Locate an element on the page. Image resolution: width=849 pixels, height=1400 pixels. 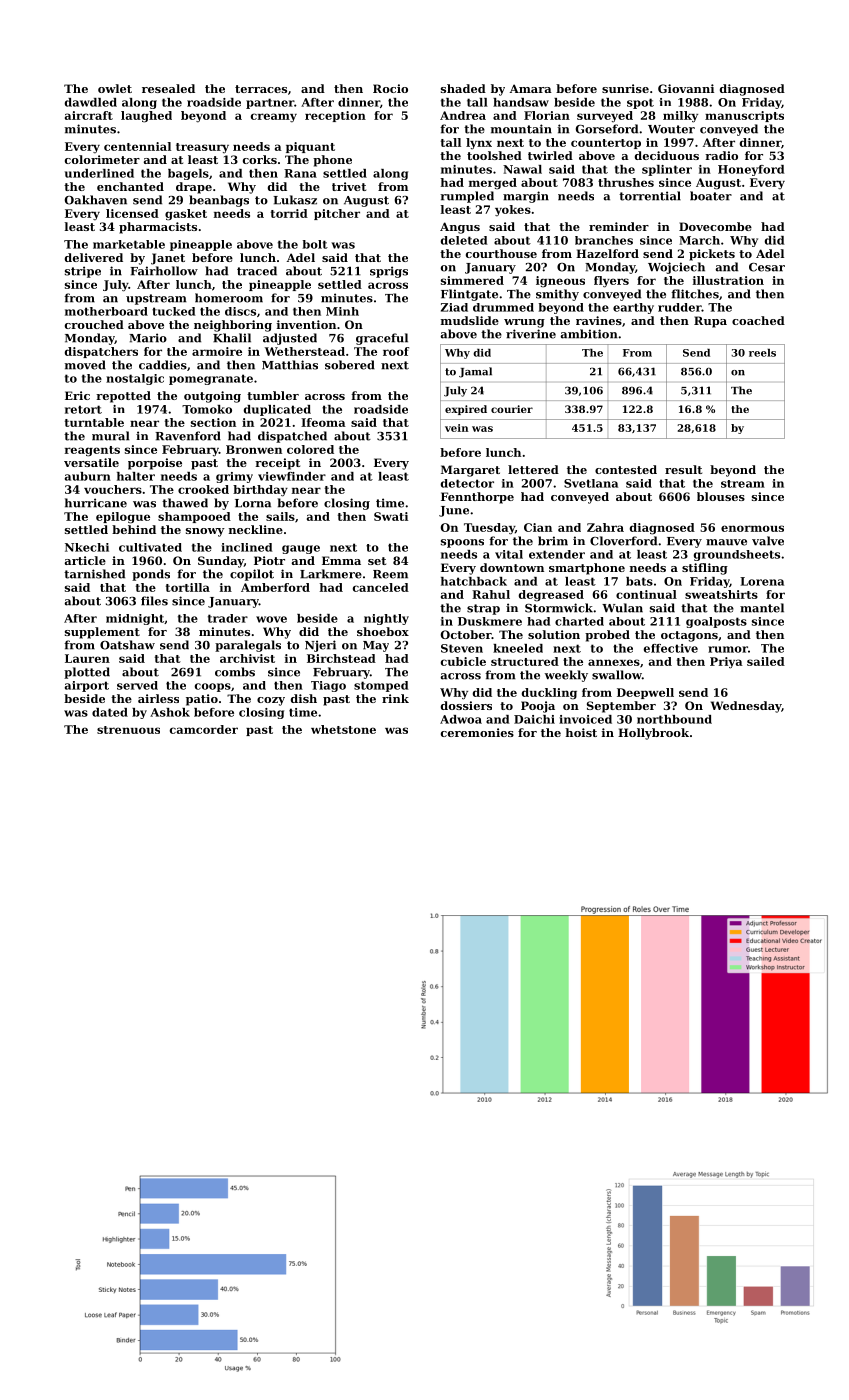
supplement is located at coordinates (102, 633).
